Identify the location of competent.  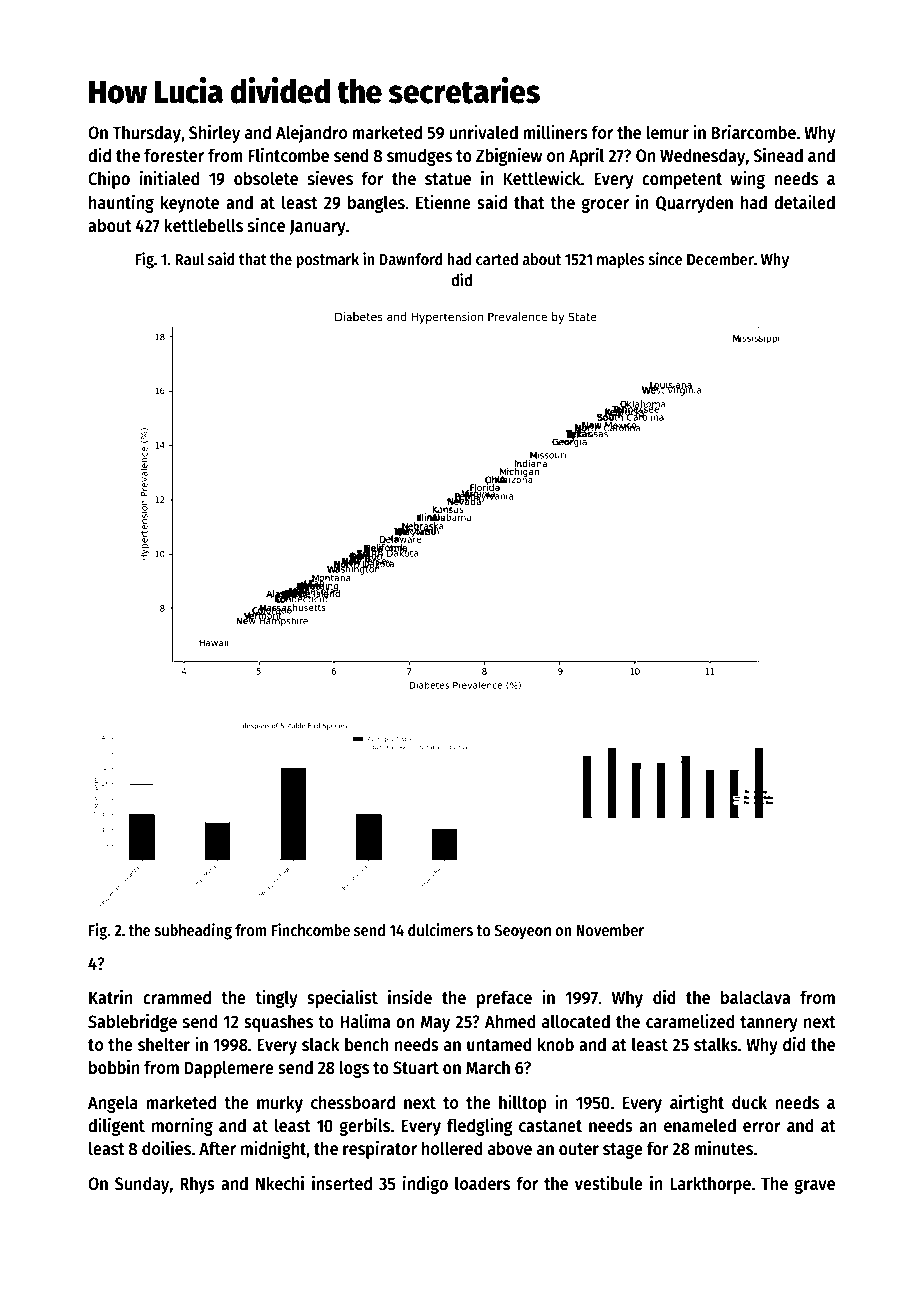
(682, 181).
